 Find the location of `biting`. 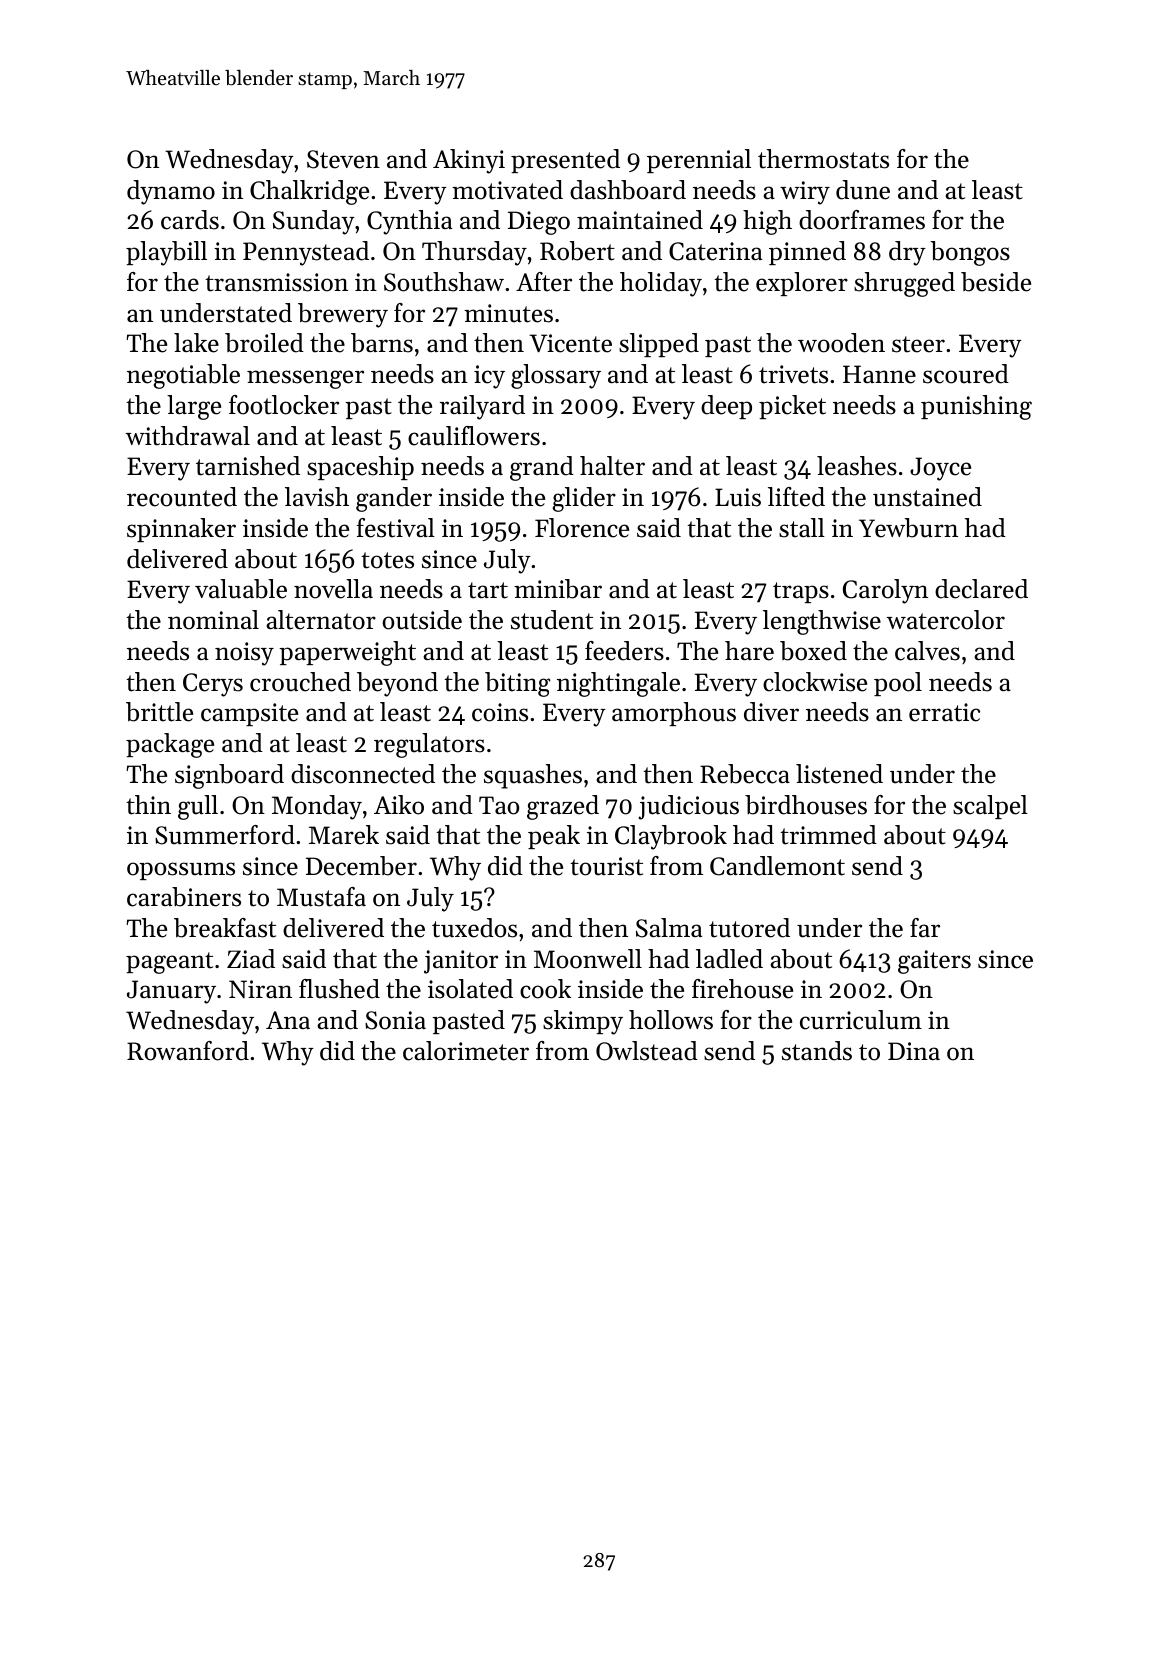

biting is located at coordinates (518, 684).
